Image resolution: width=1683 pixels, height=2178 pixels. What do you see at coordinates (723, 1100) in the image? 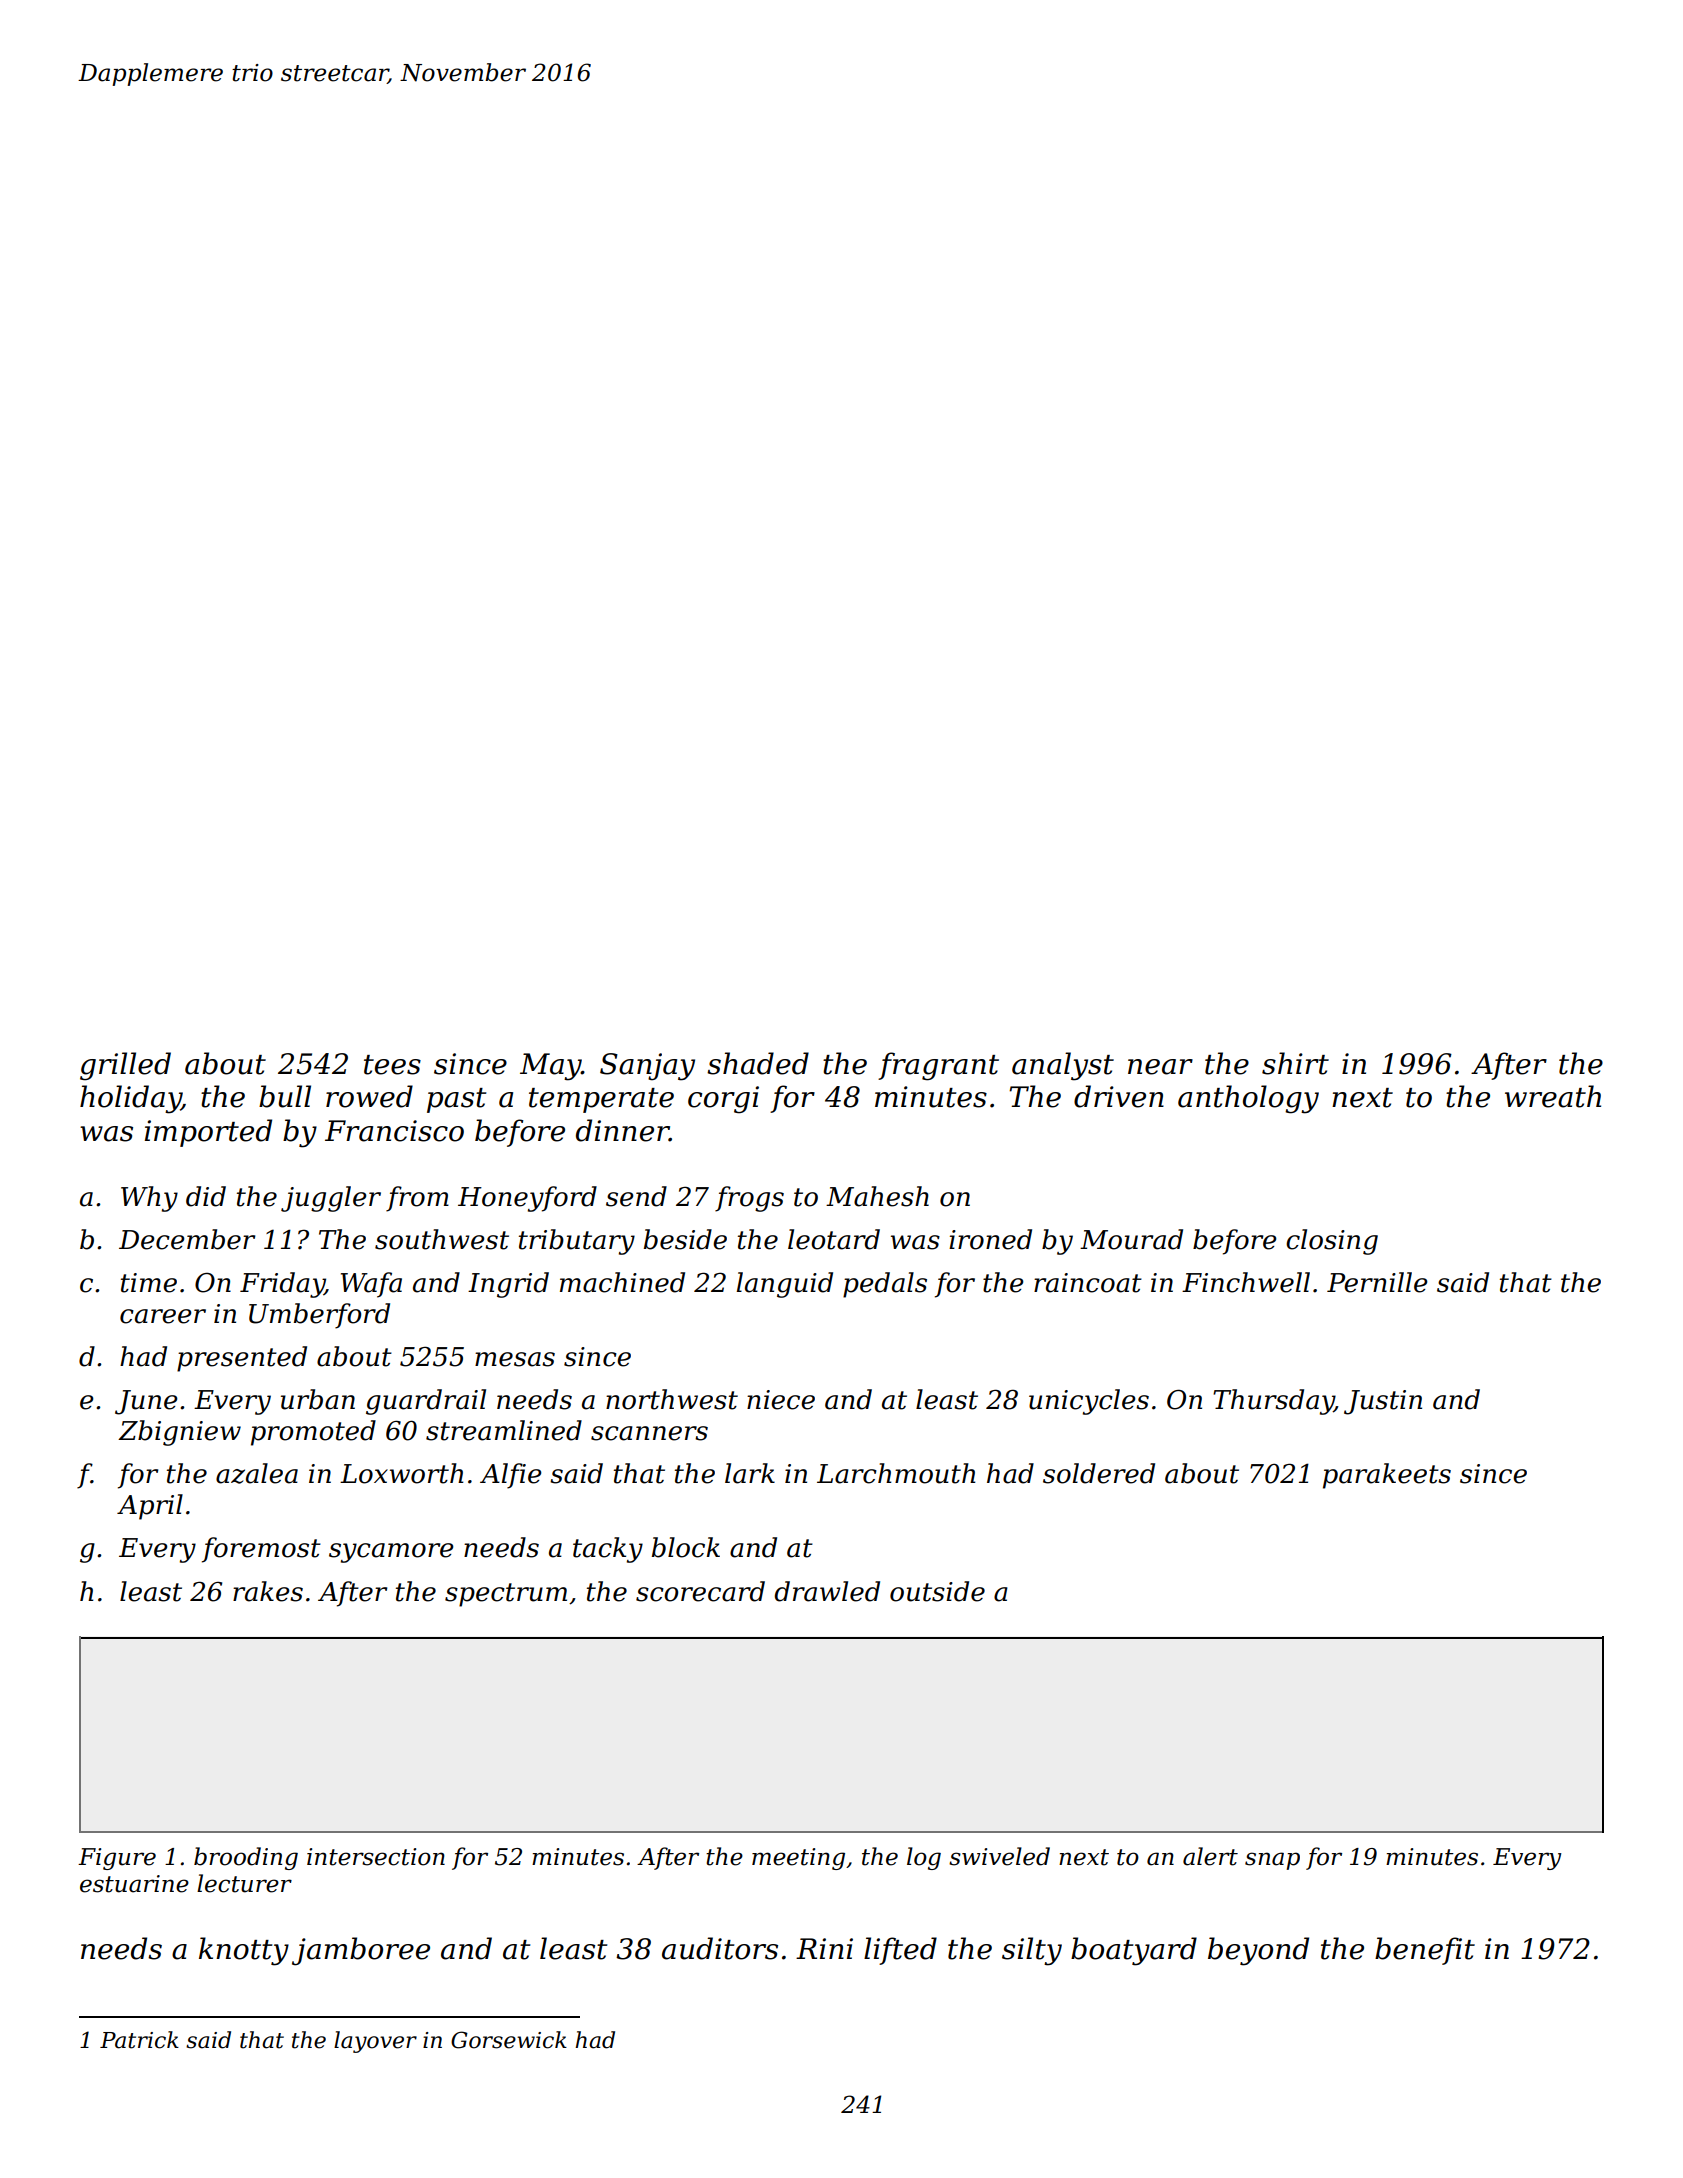
I see `corgi` at bounding box center [723, 1100].
